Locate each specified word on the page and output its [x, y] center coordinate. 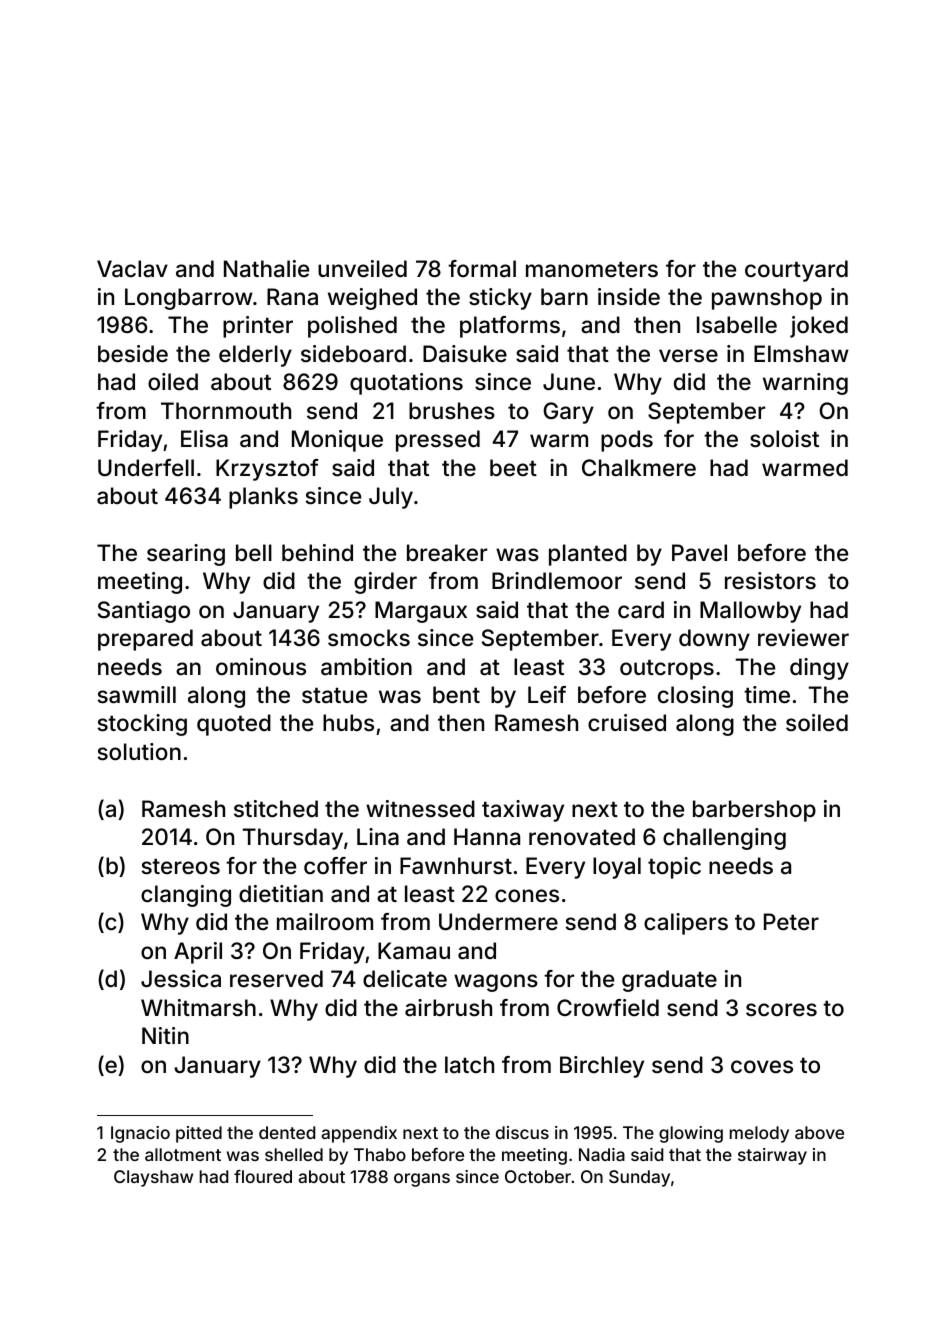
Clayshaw [153, 1178]
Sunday [639, 1178]
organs [422, 1180]
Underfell [146, 468]
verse [688, 356]
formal [482, 269]
